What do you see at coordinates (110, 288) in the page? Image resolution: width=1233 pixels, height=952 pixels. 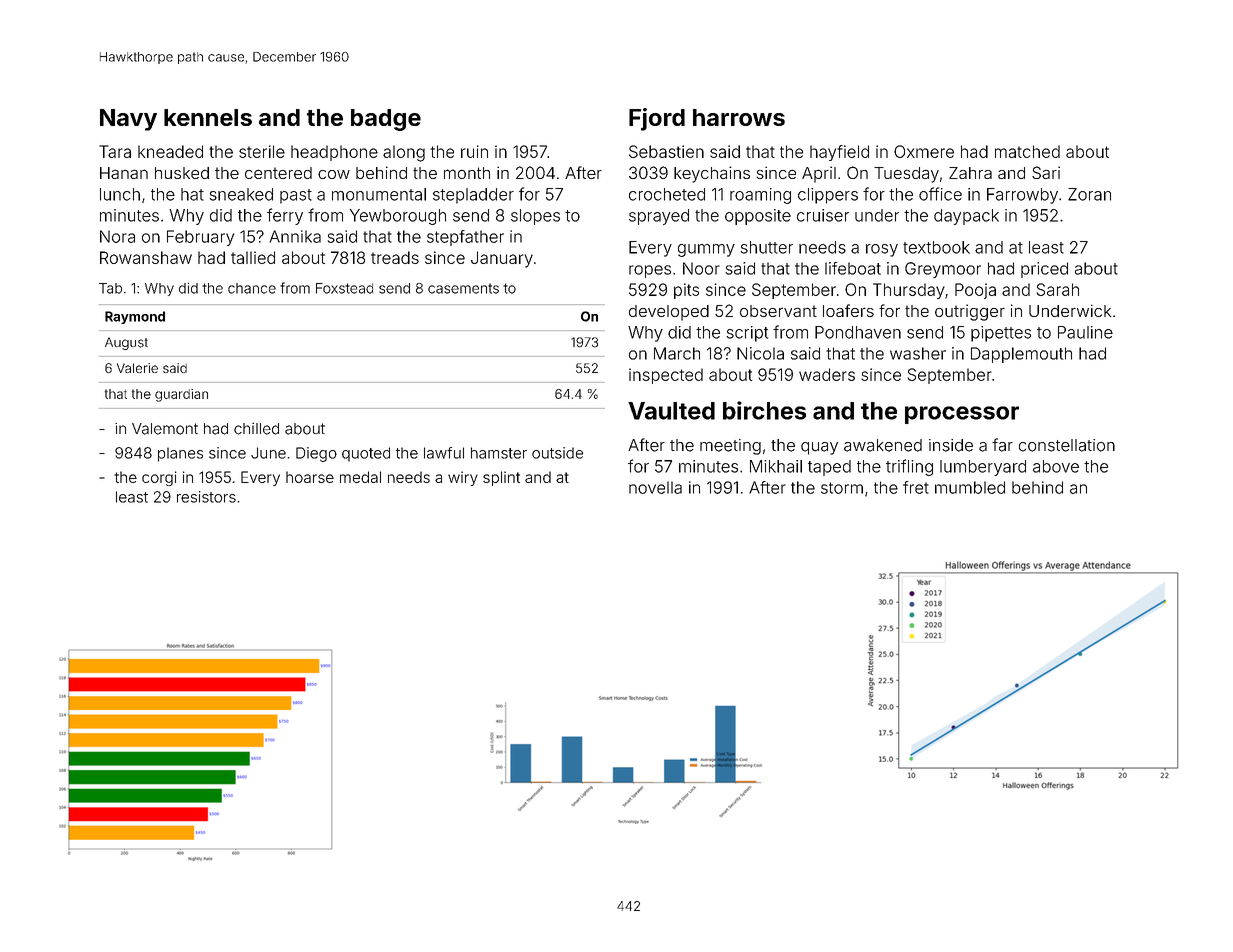 I see `Tab` at bounding box center [110, 288].
